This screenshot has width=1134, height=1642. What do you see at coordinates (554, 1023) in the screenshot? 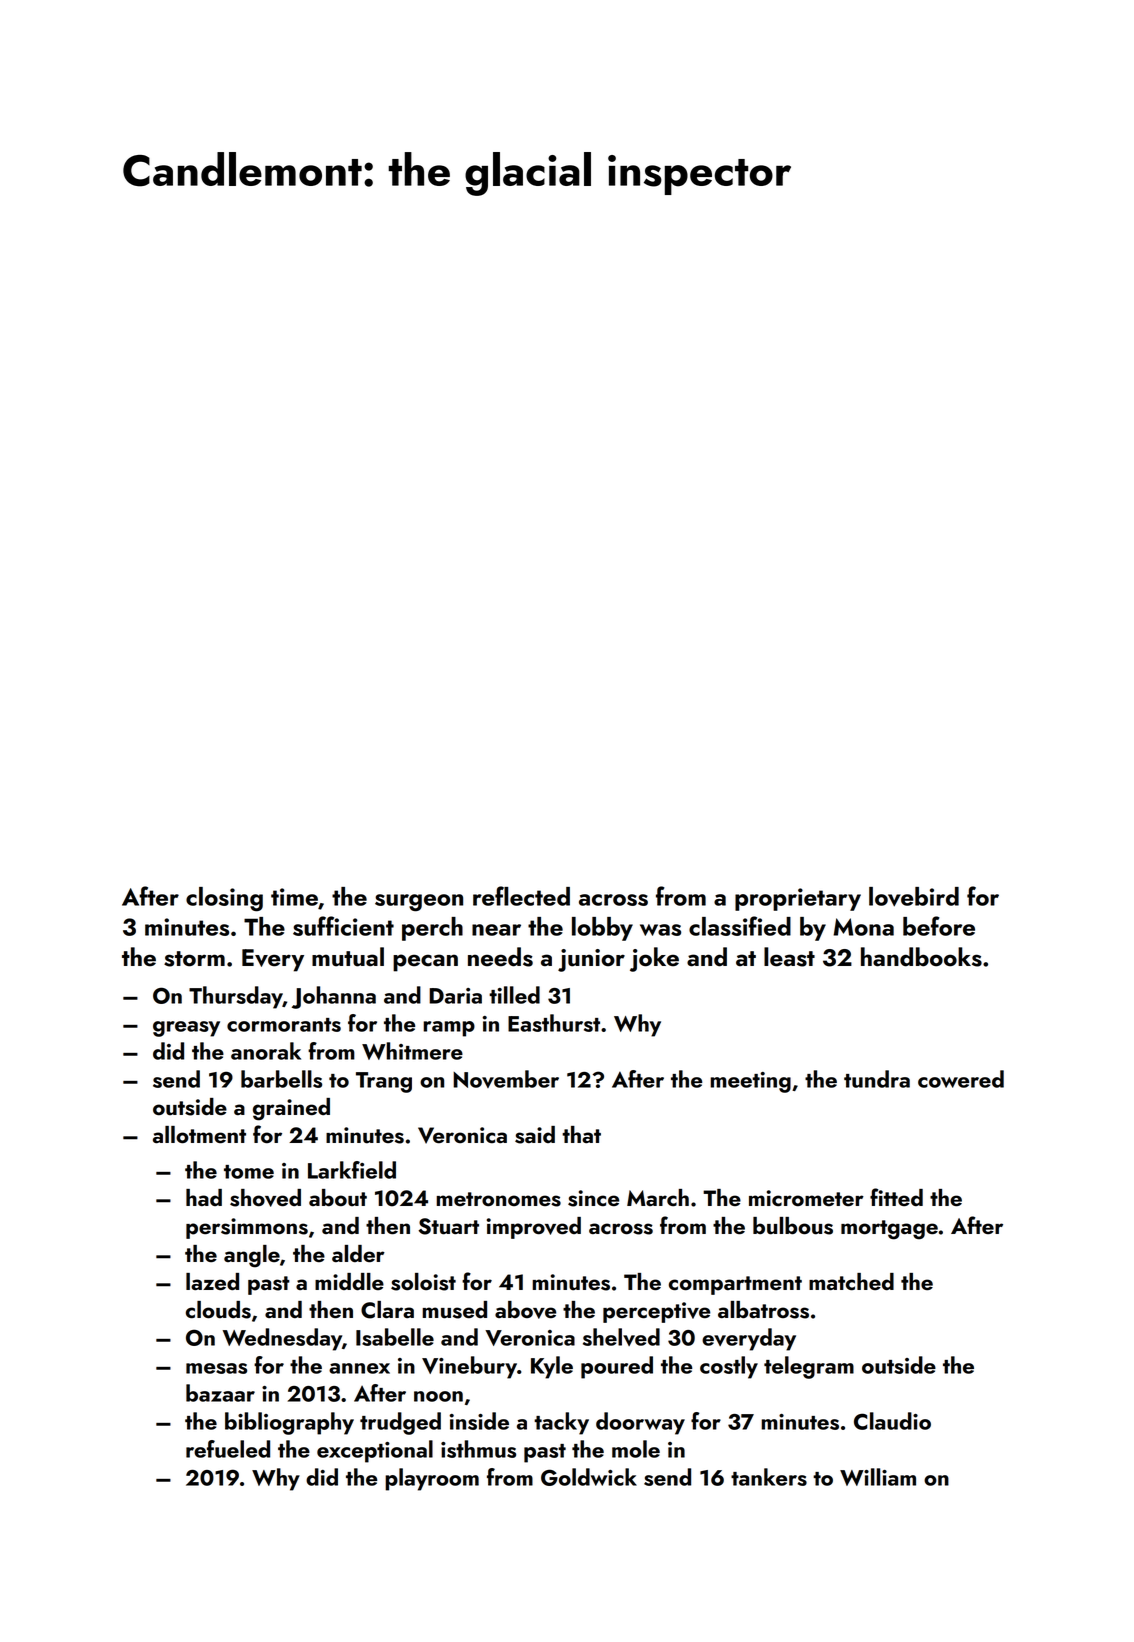
I see `Easthurst` at bounding box center [554, 1023].
